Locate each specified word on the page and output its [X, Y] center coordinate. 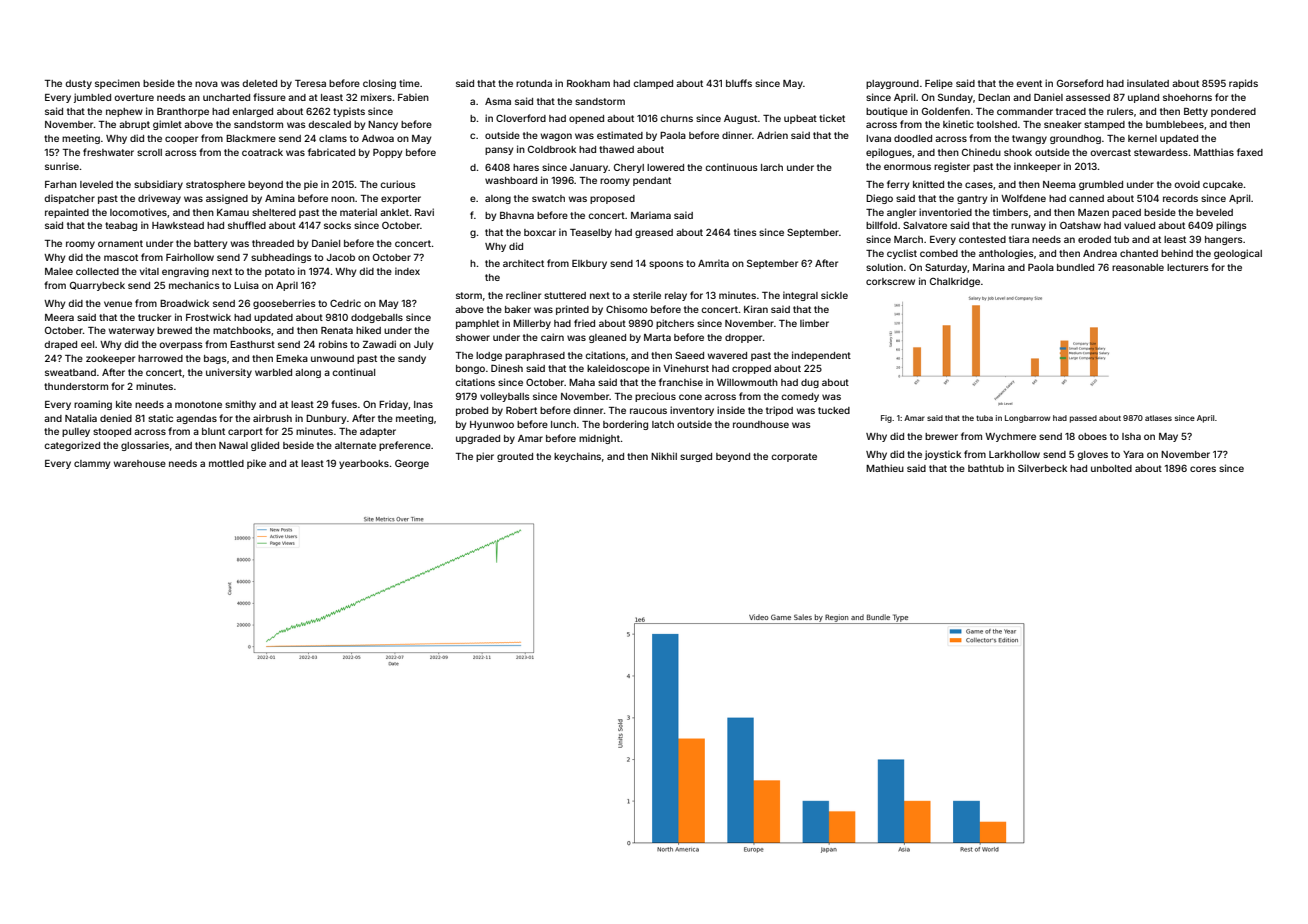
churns [676, 118]
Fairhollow [190, 257]
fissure [269, 97]
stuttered [565, 295]
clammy [92, 464]
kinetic [958, 124]
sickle [834, 295]
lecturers [1188, 267]
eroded [1094, 239]
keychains [577, 457]
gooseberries [284, 304]
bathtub [986, 468]
